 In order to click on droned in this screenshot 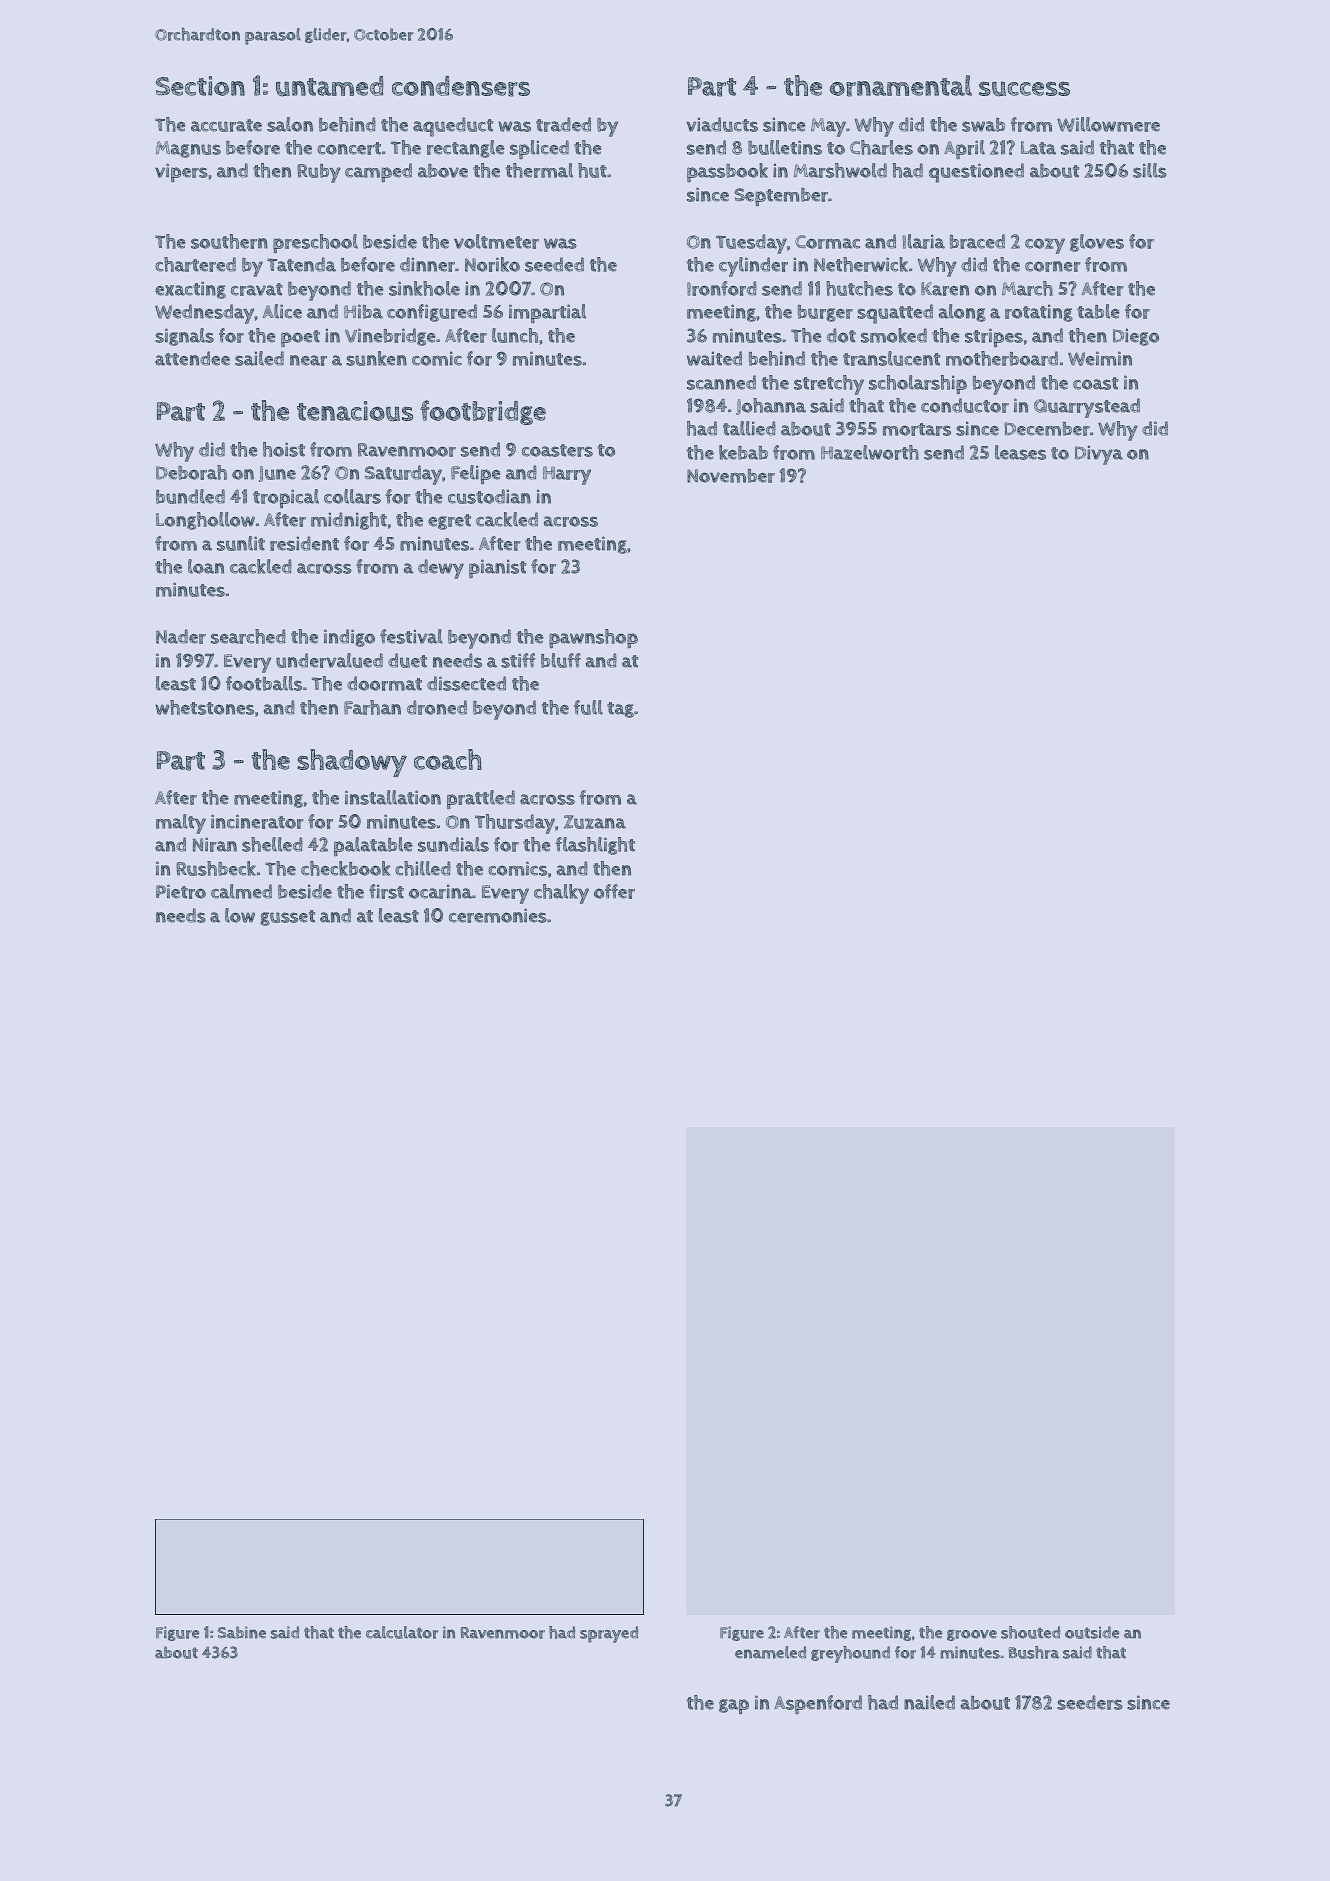, I will do `click(437, 707)`.
